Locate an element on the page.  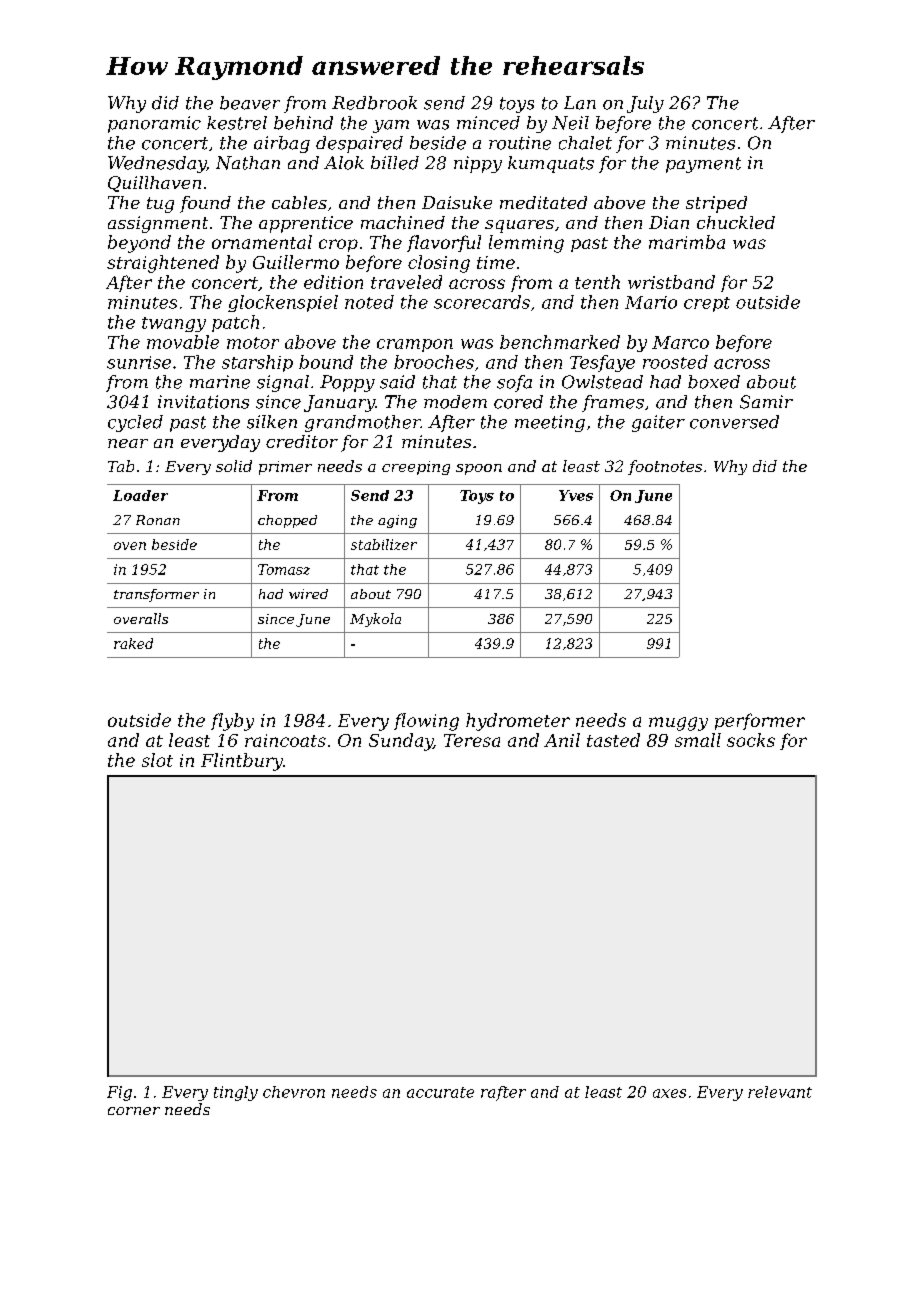
small is located at coordinates (698, 740).
